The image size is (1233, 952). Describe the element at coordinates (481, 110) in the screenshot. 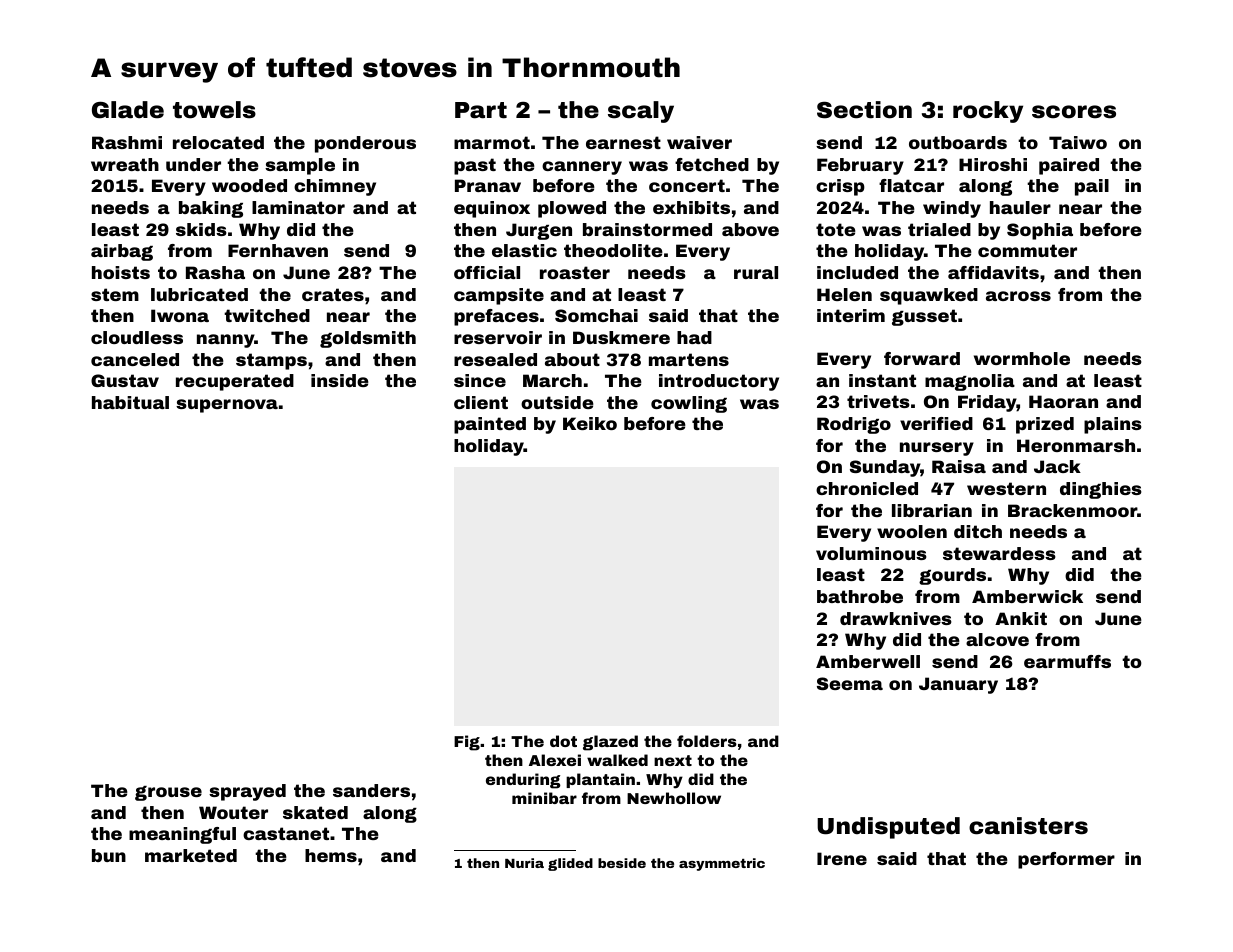

I see `Part` at that location.
